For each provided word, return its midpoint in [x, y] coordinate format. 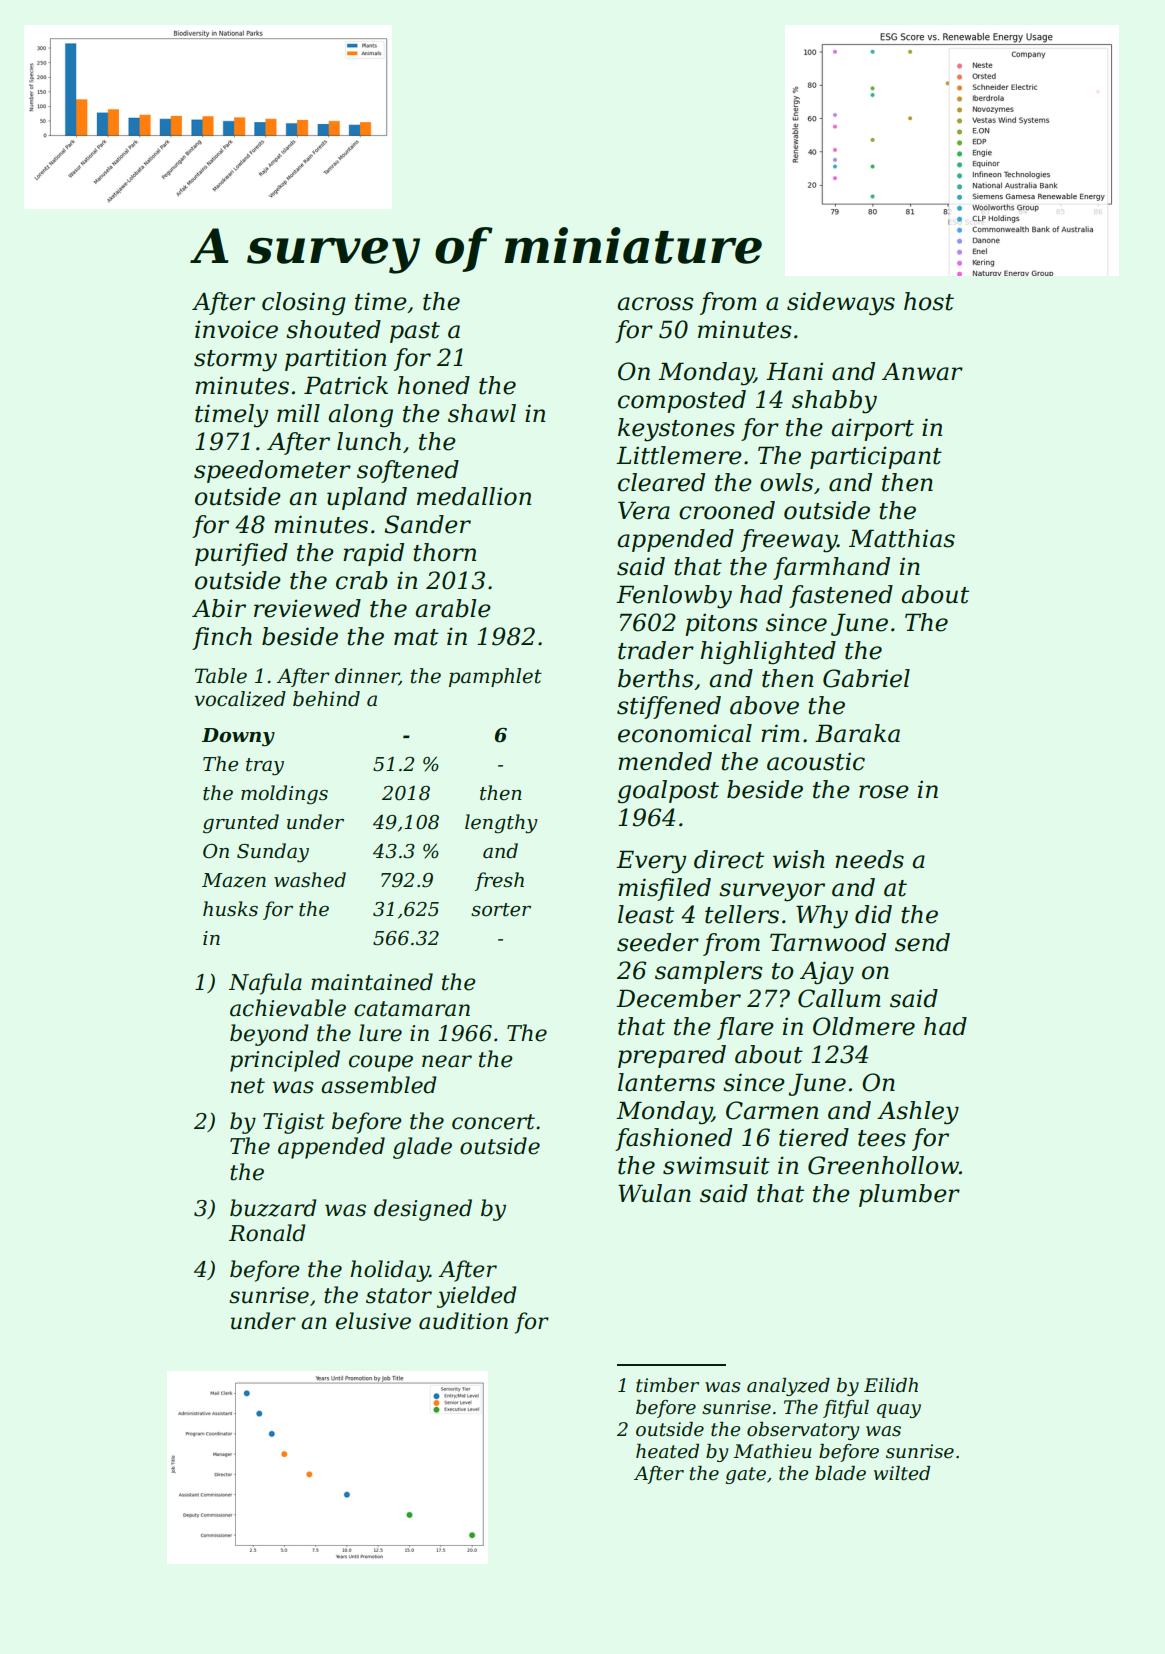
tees [882, 1138]
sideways [841, 304]
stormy [235, 361]
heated [667, 1451]
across [655, 304]
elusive [373, 1321]
